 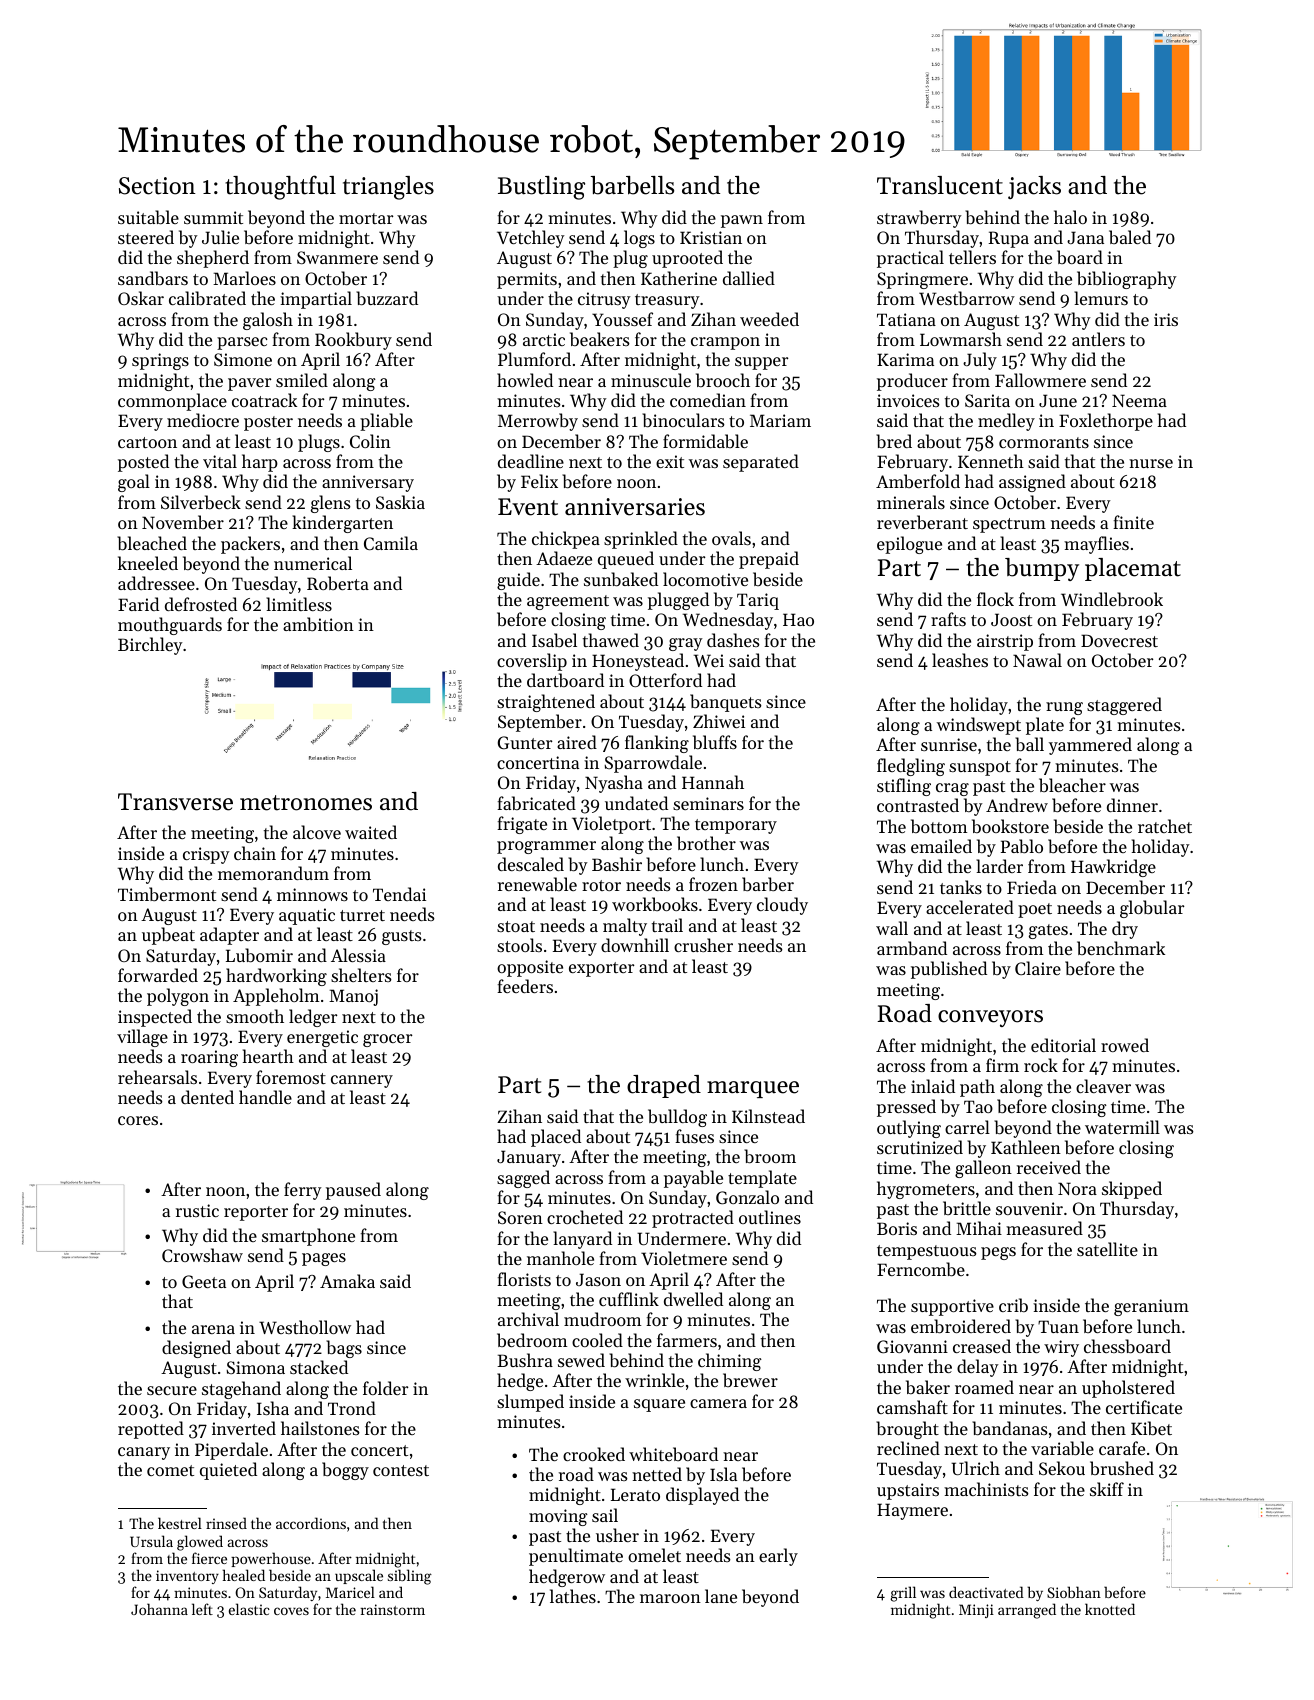 What do you see at coordinates (1119, 640) in the page?
I see `Dovecrest` at bounding box center [1119, 640].
